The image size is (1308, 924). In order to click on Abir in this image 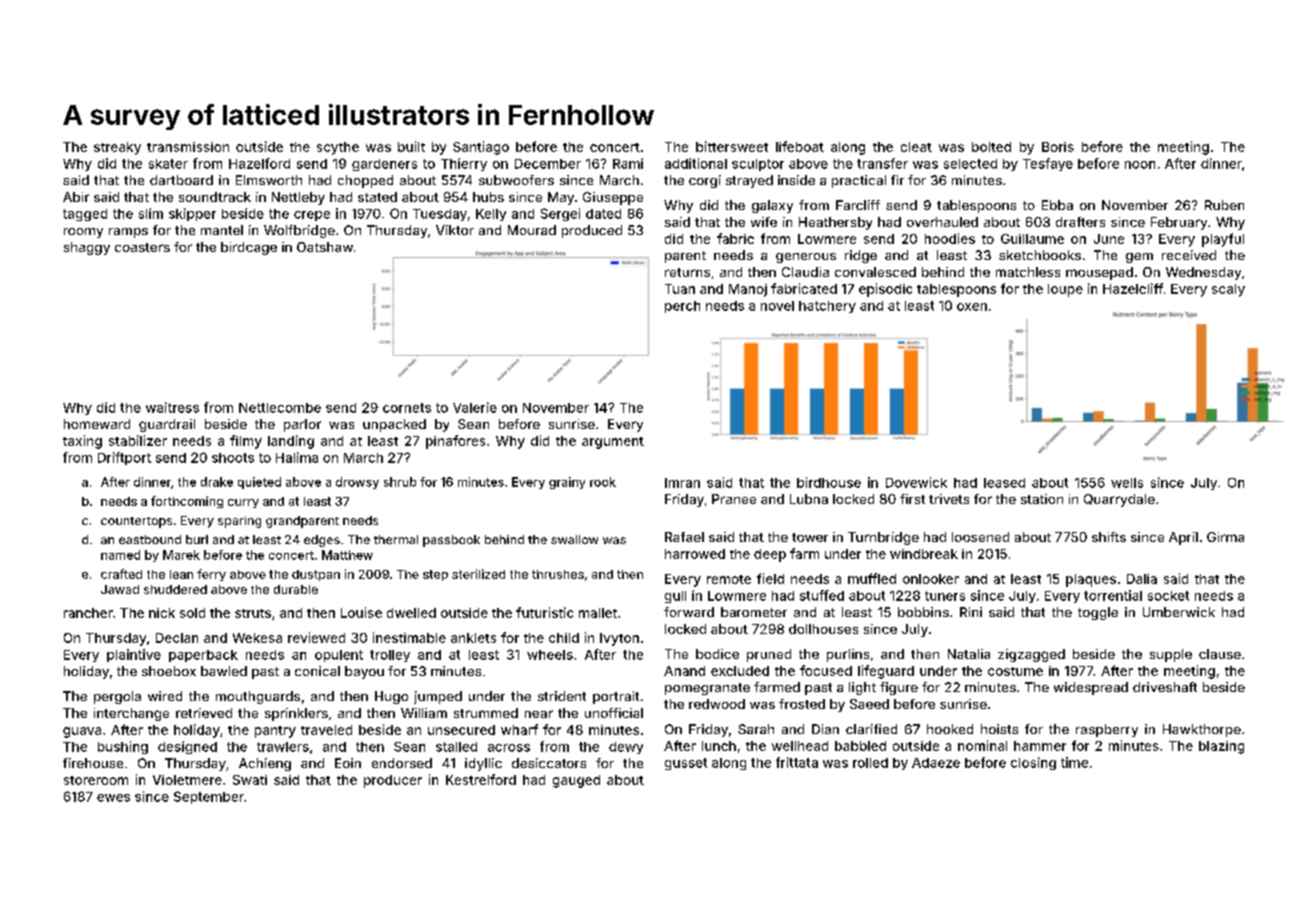, I will do `click(76, 197)`.
